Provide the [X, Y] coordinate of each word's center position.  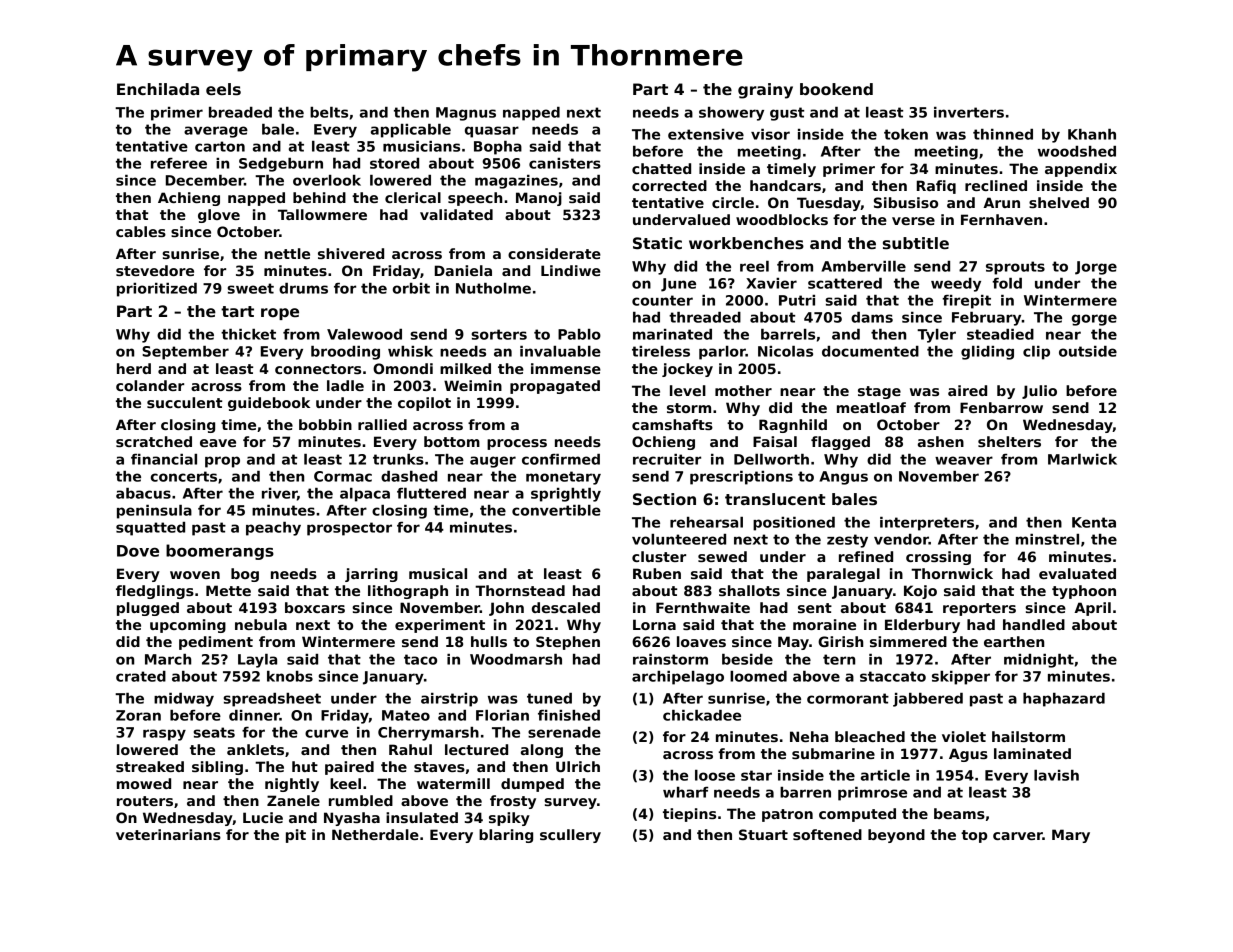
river [279, 493]
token [906, 134]
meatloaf [871, 407]
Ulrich [578, 766]
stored [394, 163]
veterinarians [168, 834]
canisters [565, 163]
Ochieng [663, 443]
